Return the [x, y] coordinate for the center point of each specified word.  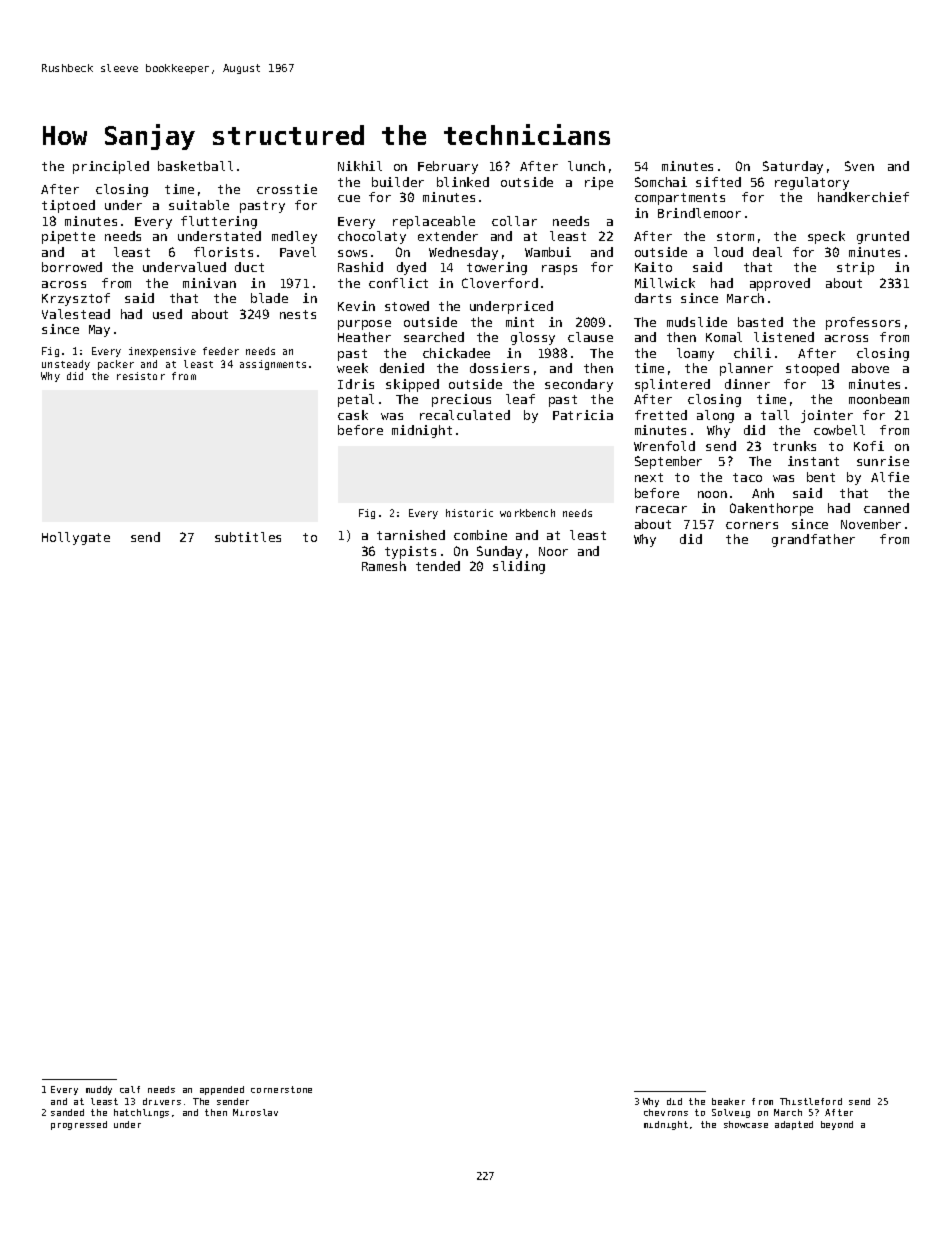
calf [130, 1089]
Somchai [661, 182]
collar [514, 221]
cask [353, 415]
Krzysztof [76, 299]
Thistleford [811, 1101]
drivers [162, 1101]
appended [222, 1090]
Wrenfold [664, 446]
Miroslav [255, 1112]
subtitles [248, 537]
